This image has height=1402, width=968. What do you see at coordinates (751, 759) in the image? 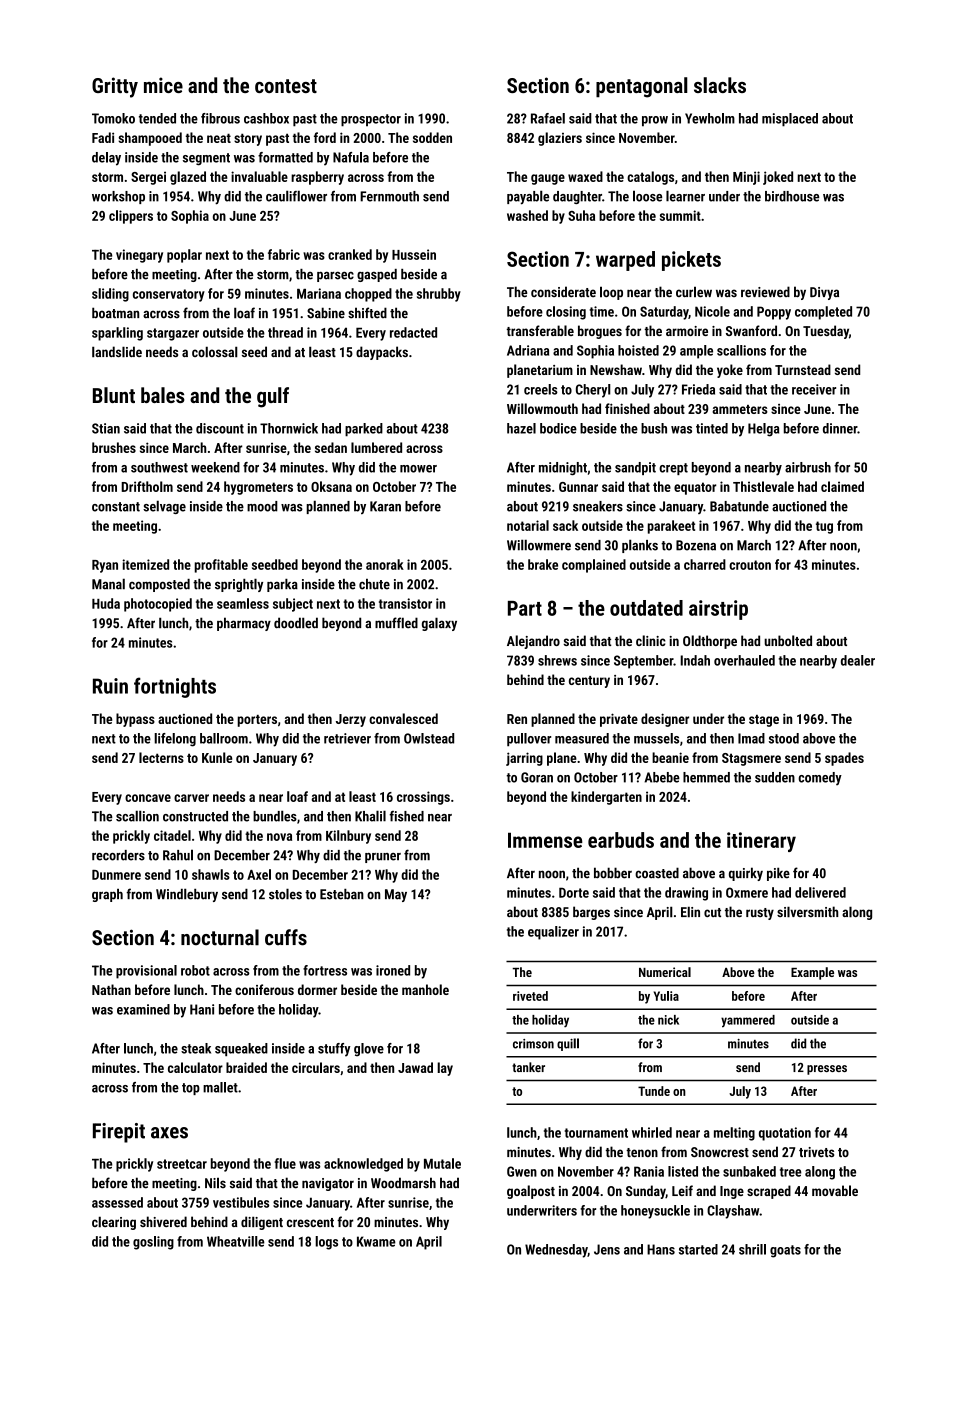
I see `Stagsmere` at bounding box center [751, 759].
